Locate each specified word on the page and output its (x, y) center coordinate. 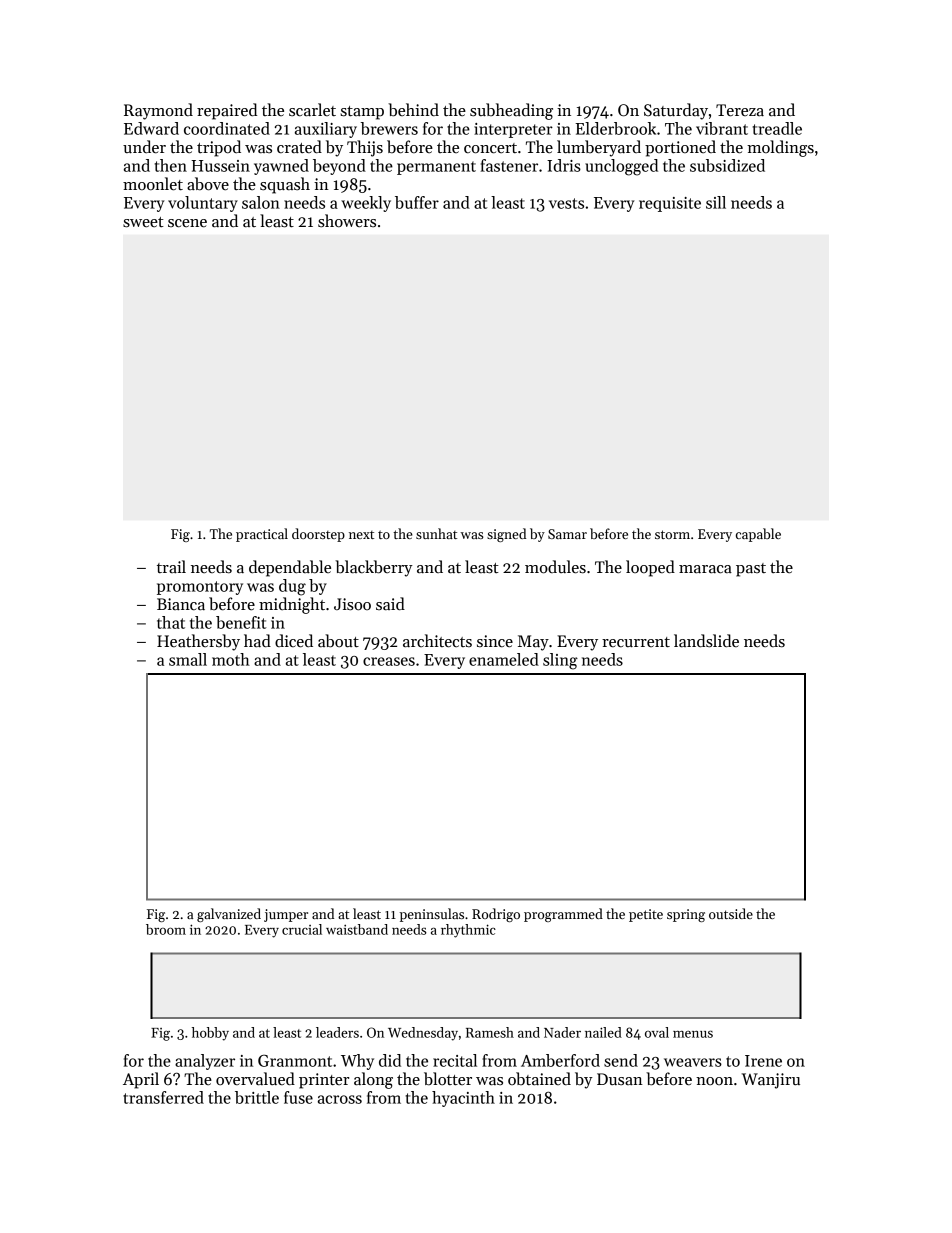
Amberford (560, 1060)
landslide (706, 641)
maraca (705, 569)
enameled (504, 659)
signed (506, 535)
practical (262, 535)
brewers (389, 128)
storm (672, 534)
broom (166, 929)
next (361, 535)
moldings (780, 148)
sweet (143, 222)
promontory (200, 588)
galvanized (229, 915)
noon (714, 1081)
